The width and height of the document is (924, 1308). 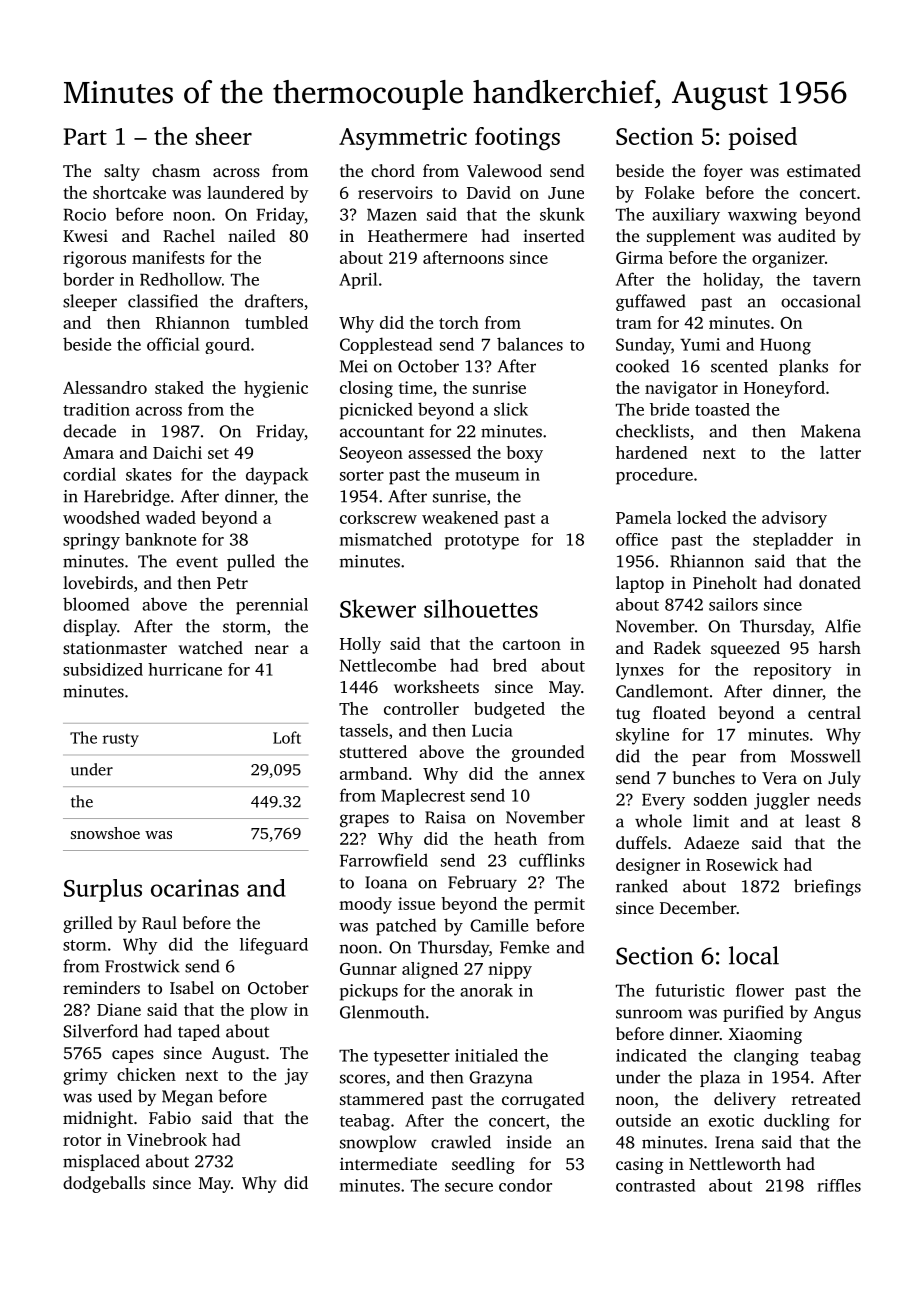 What do you see at coordinates (517, 139) in the document?
I see `footings` at bounding box center [517, 139].
